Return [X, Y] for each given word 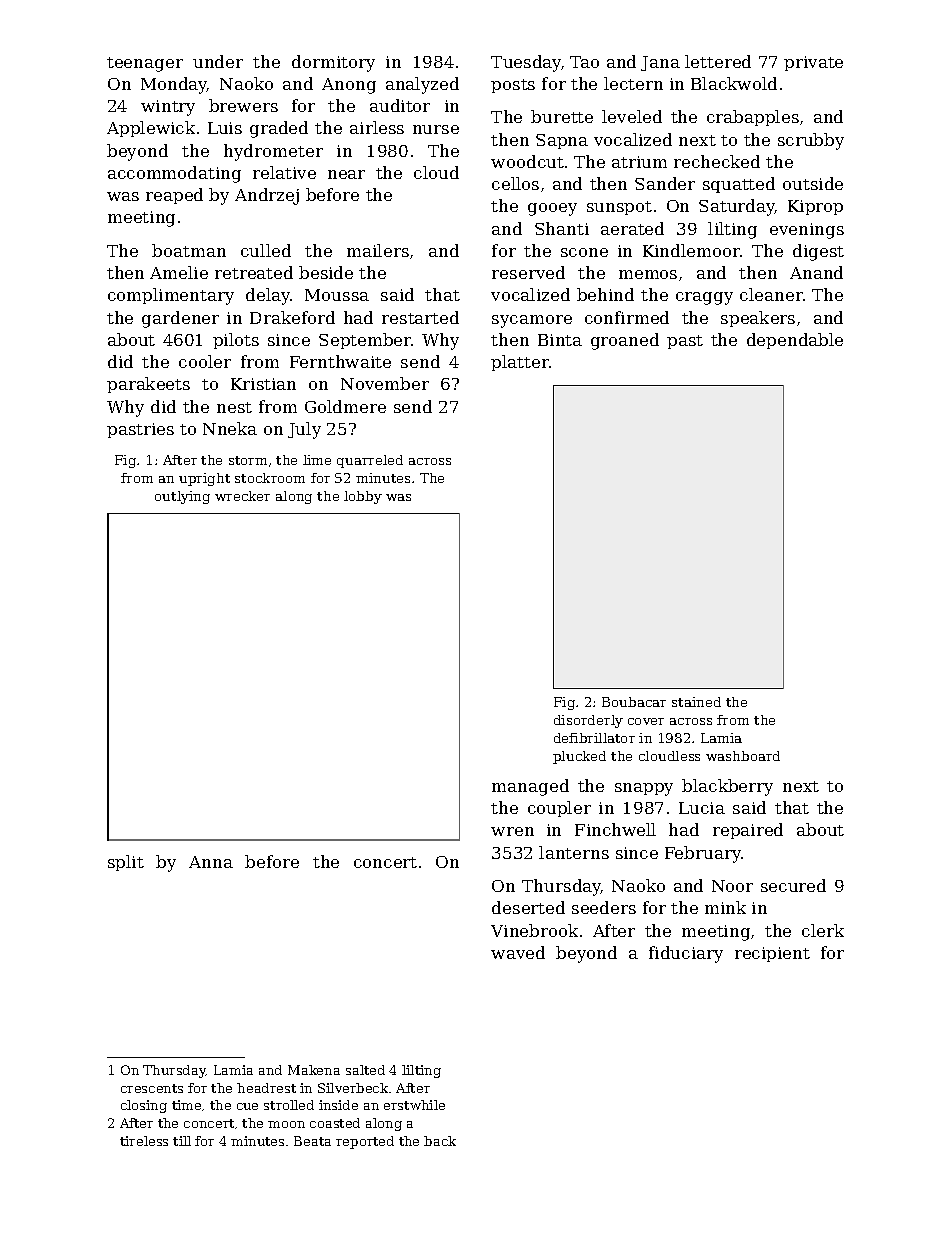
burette [562, 116]
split [126, 863]
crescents [152, 1088]
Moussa [337, 295]
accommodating [174, 174]
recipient [772, 954]
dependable [795, 341]
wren [512, 831]
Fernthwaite [340, 361]
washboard [743, 756]
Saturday [737, 207]
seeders [604, 907]
